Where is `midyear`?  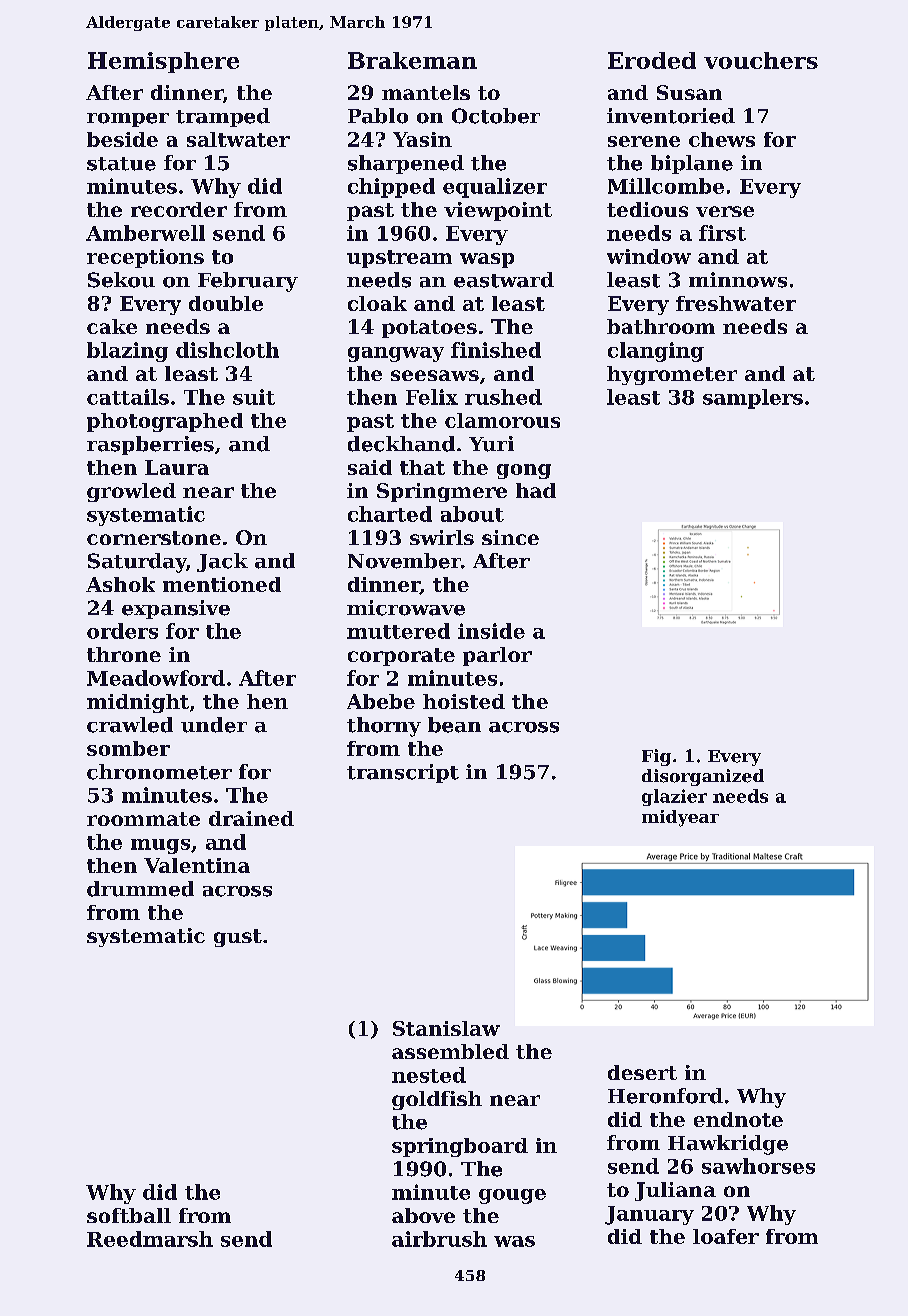
midyear is located at coordinates (680, 818).
